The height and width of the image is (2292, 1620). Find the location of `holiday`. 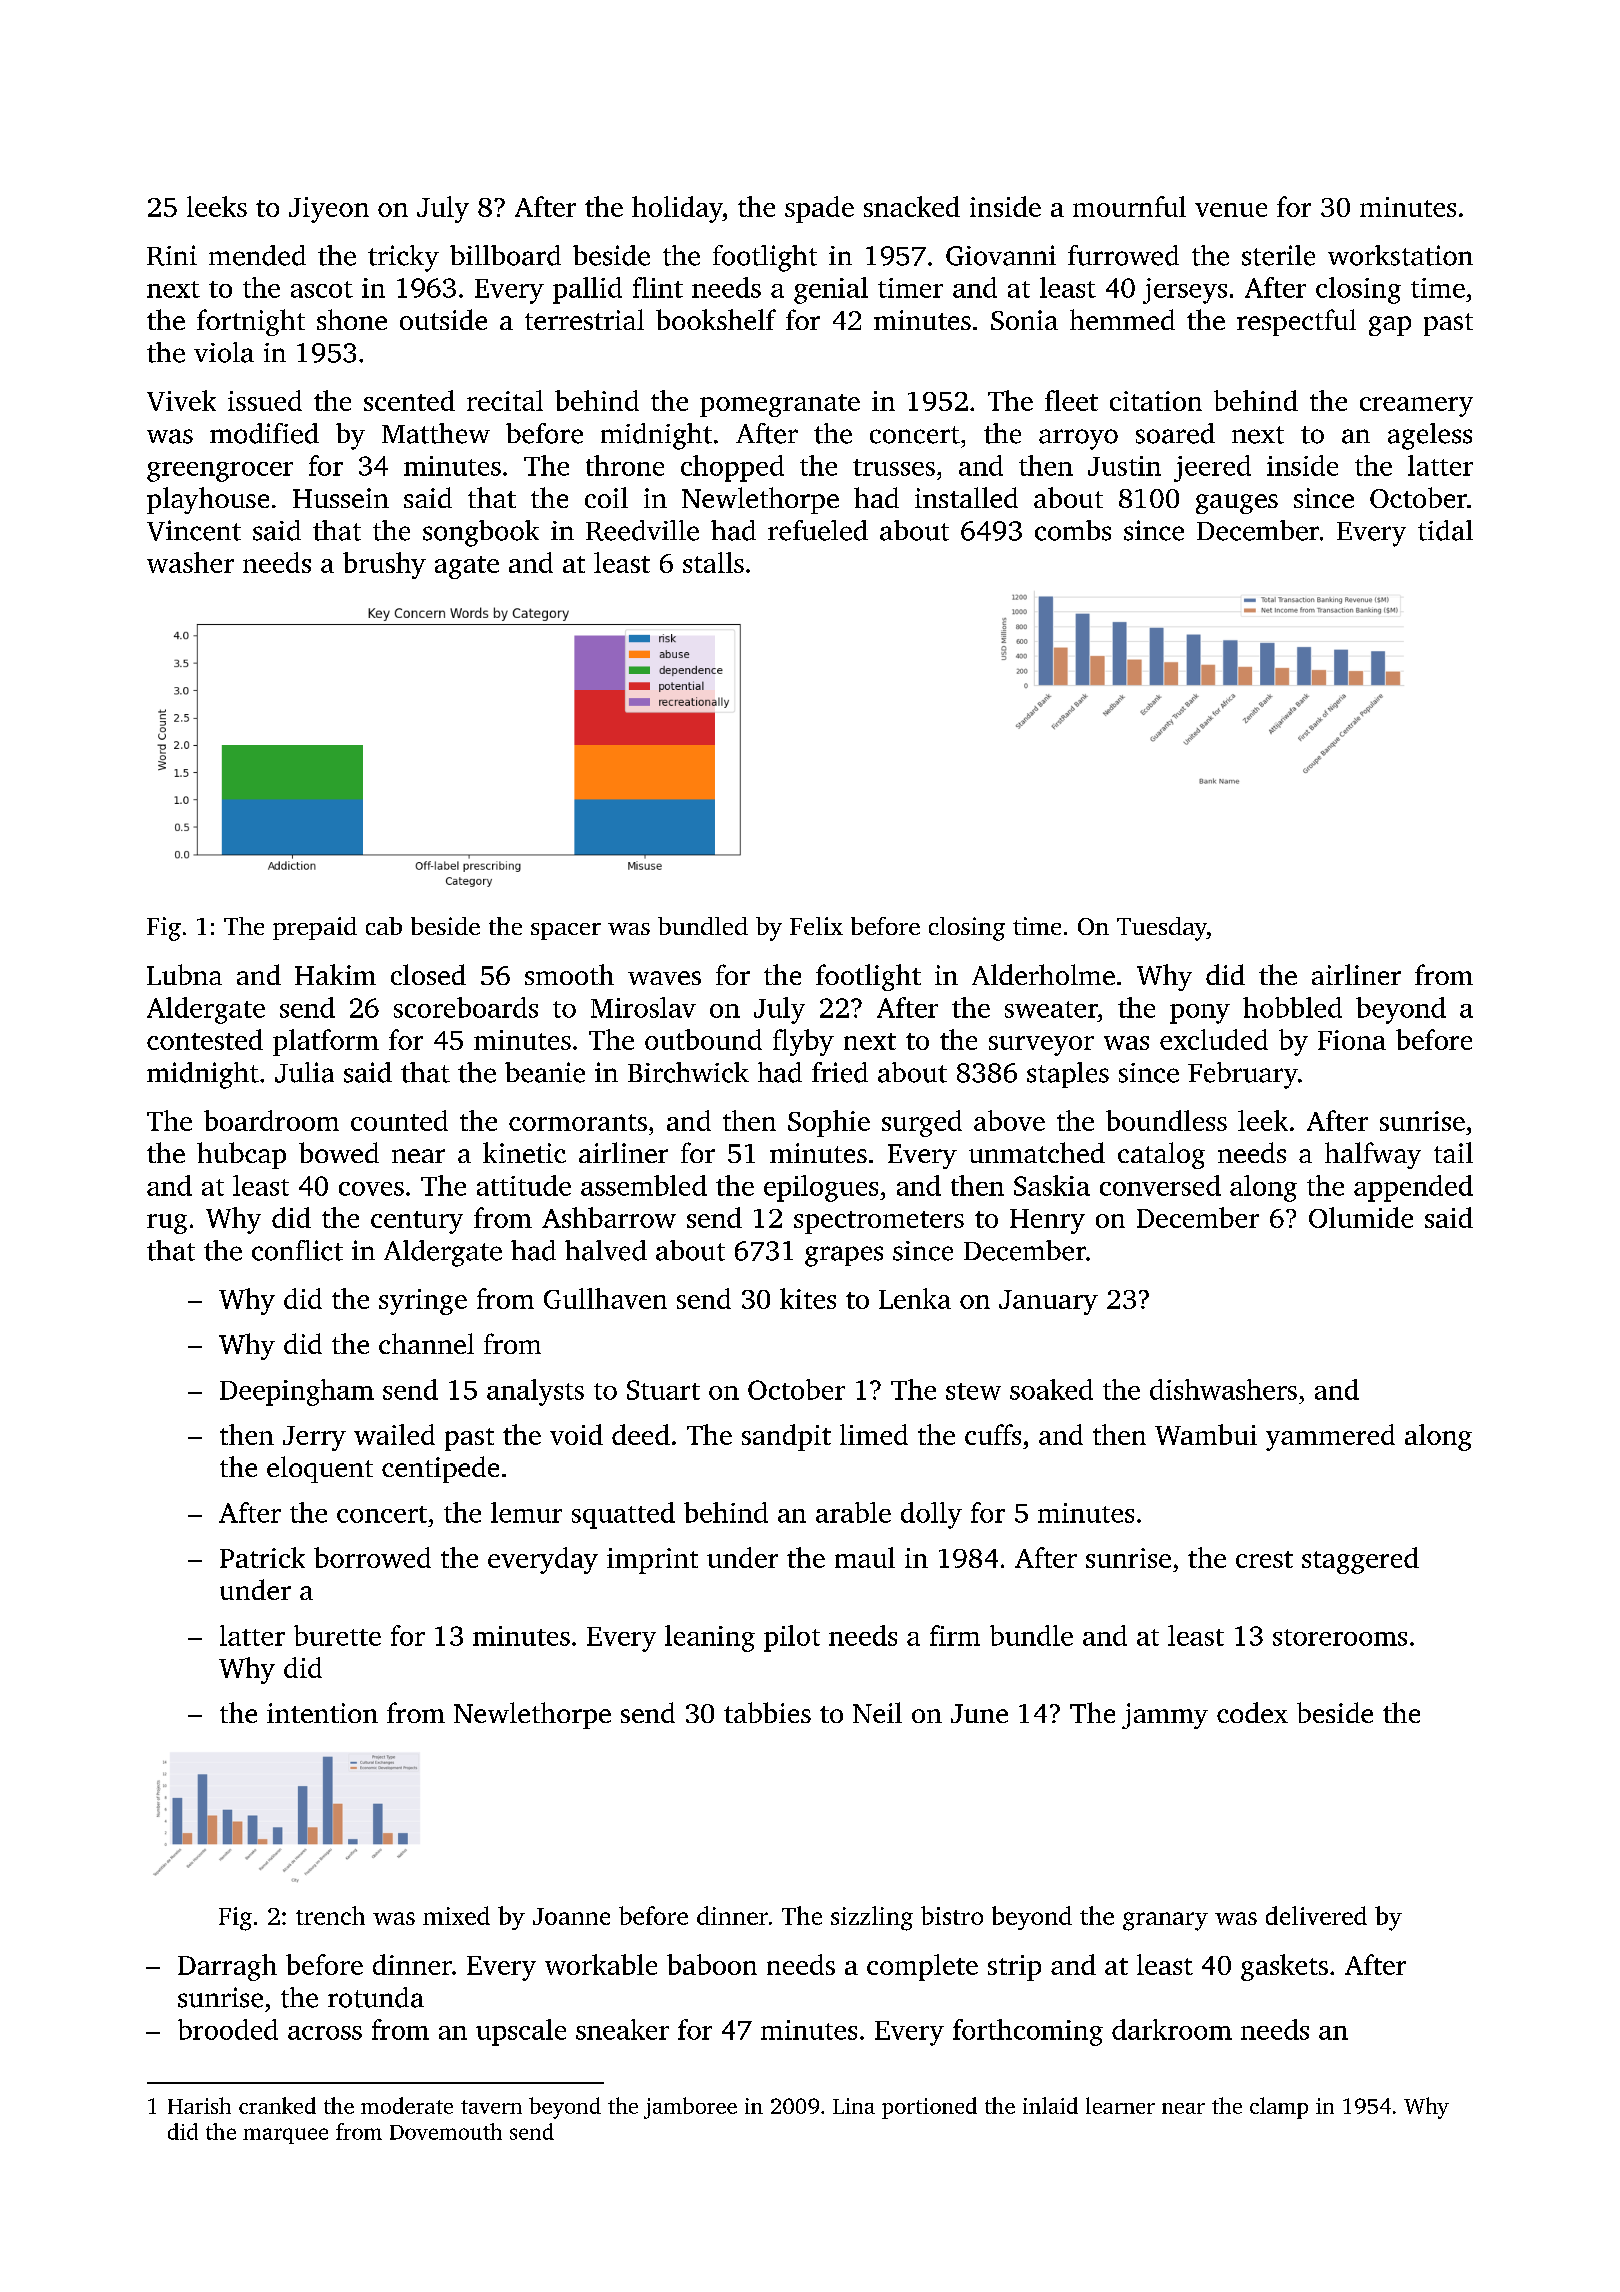

holiday is located at coordinates (677, 209).
